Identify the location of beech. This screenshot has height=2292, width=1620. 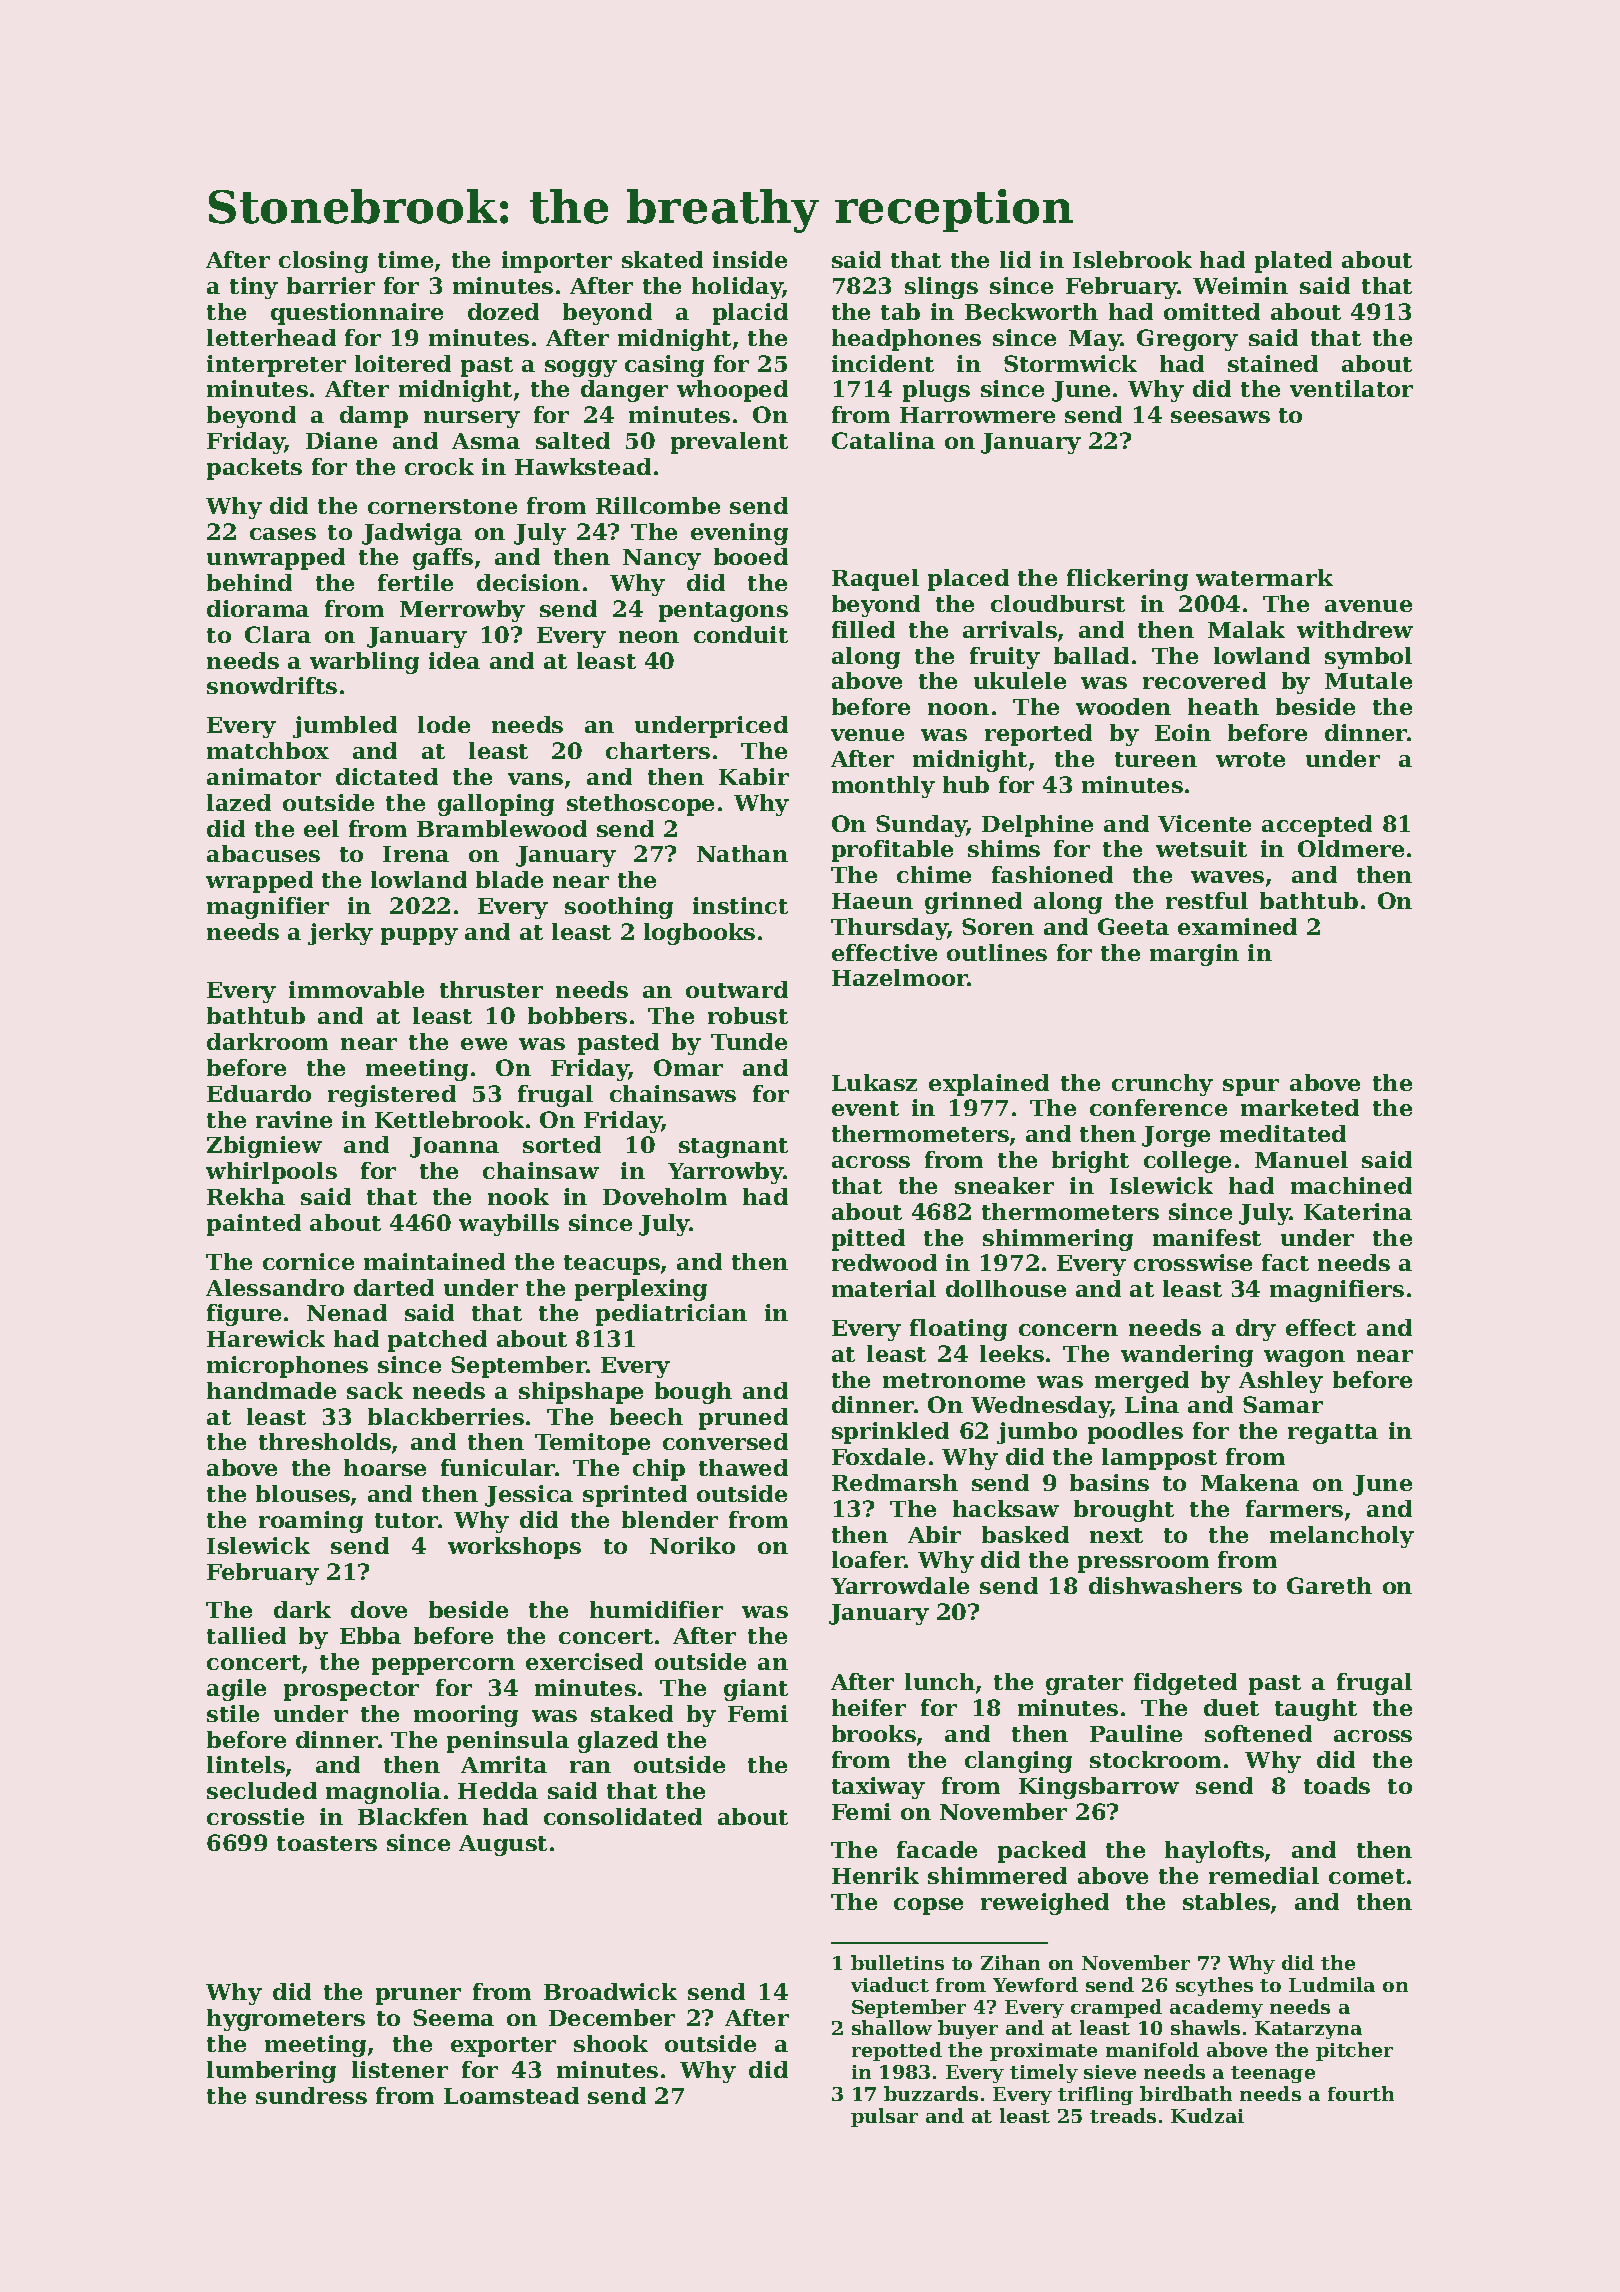
(646, 1416).
